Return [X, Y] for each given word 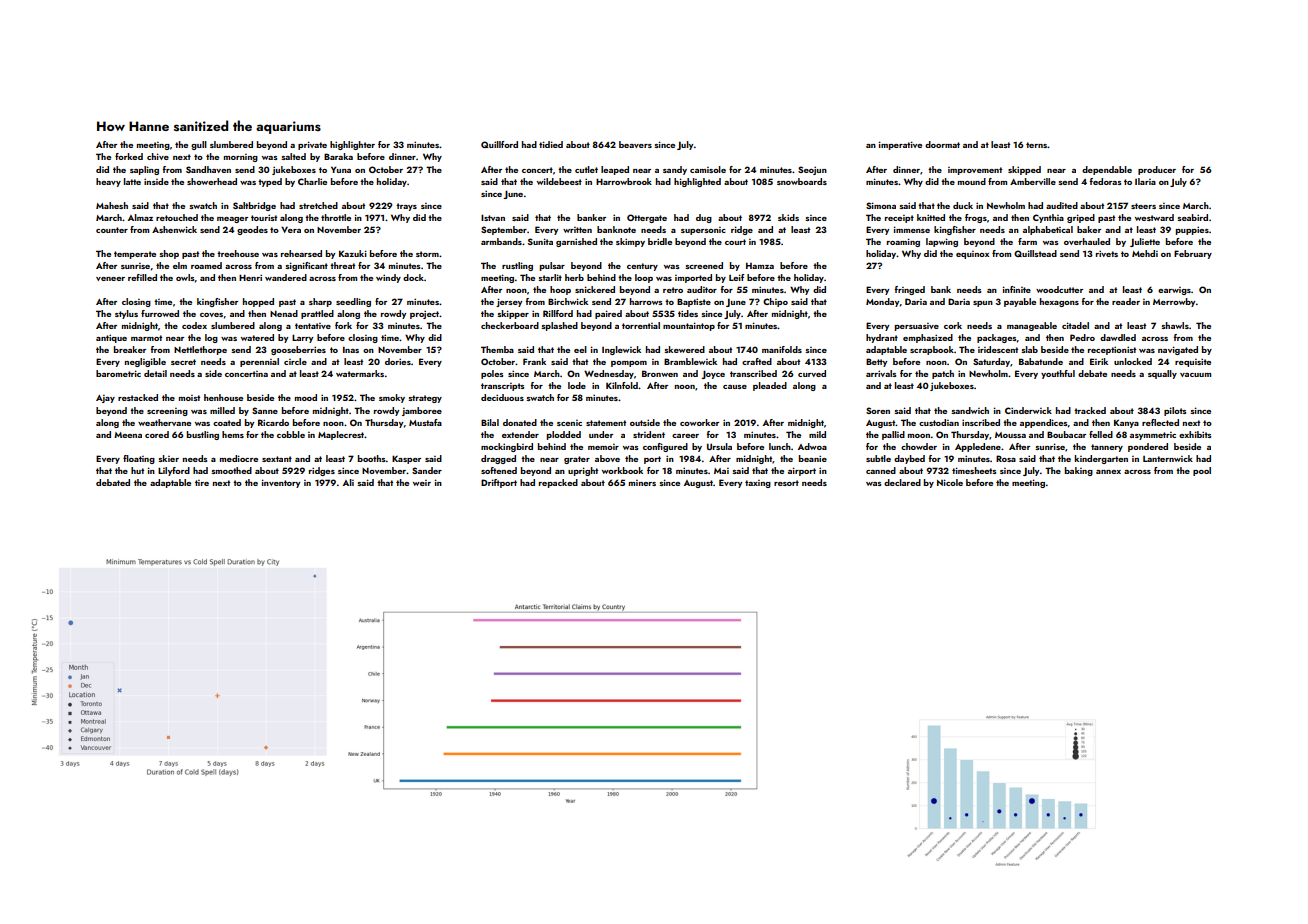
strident [649, 434]
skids [788, 217]
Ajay [105, 399]
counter [112, 230]
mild [817, 434]
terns [1036, 145]
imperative [900, 145]
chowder [919, 446]
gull [199, 145]
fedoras [1105, 181]
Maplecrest [341, 435]
